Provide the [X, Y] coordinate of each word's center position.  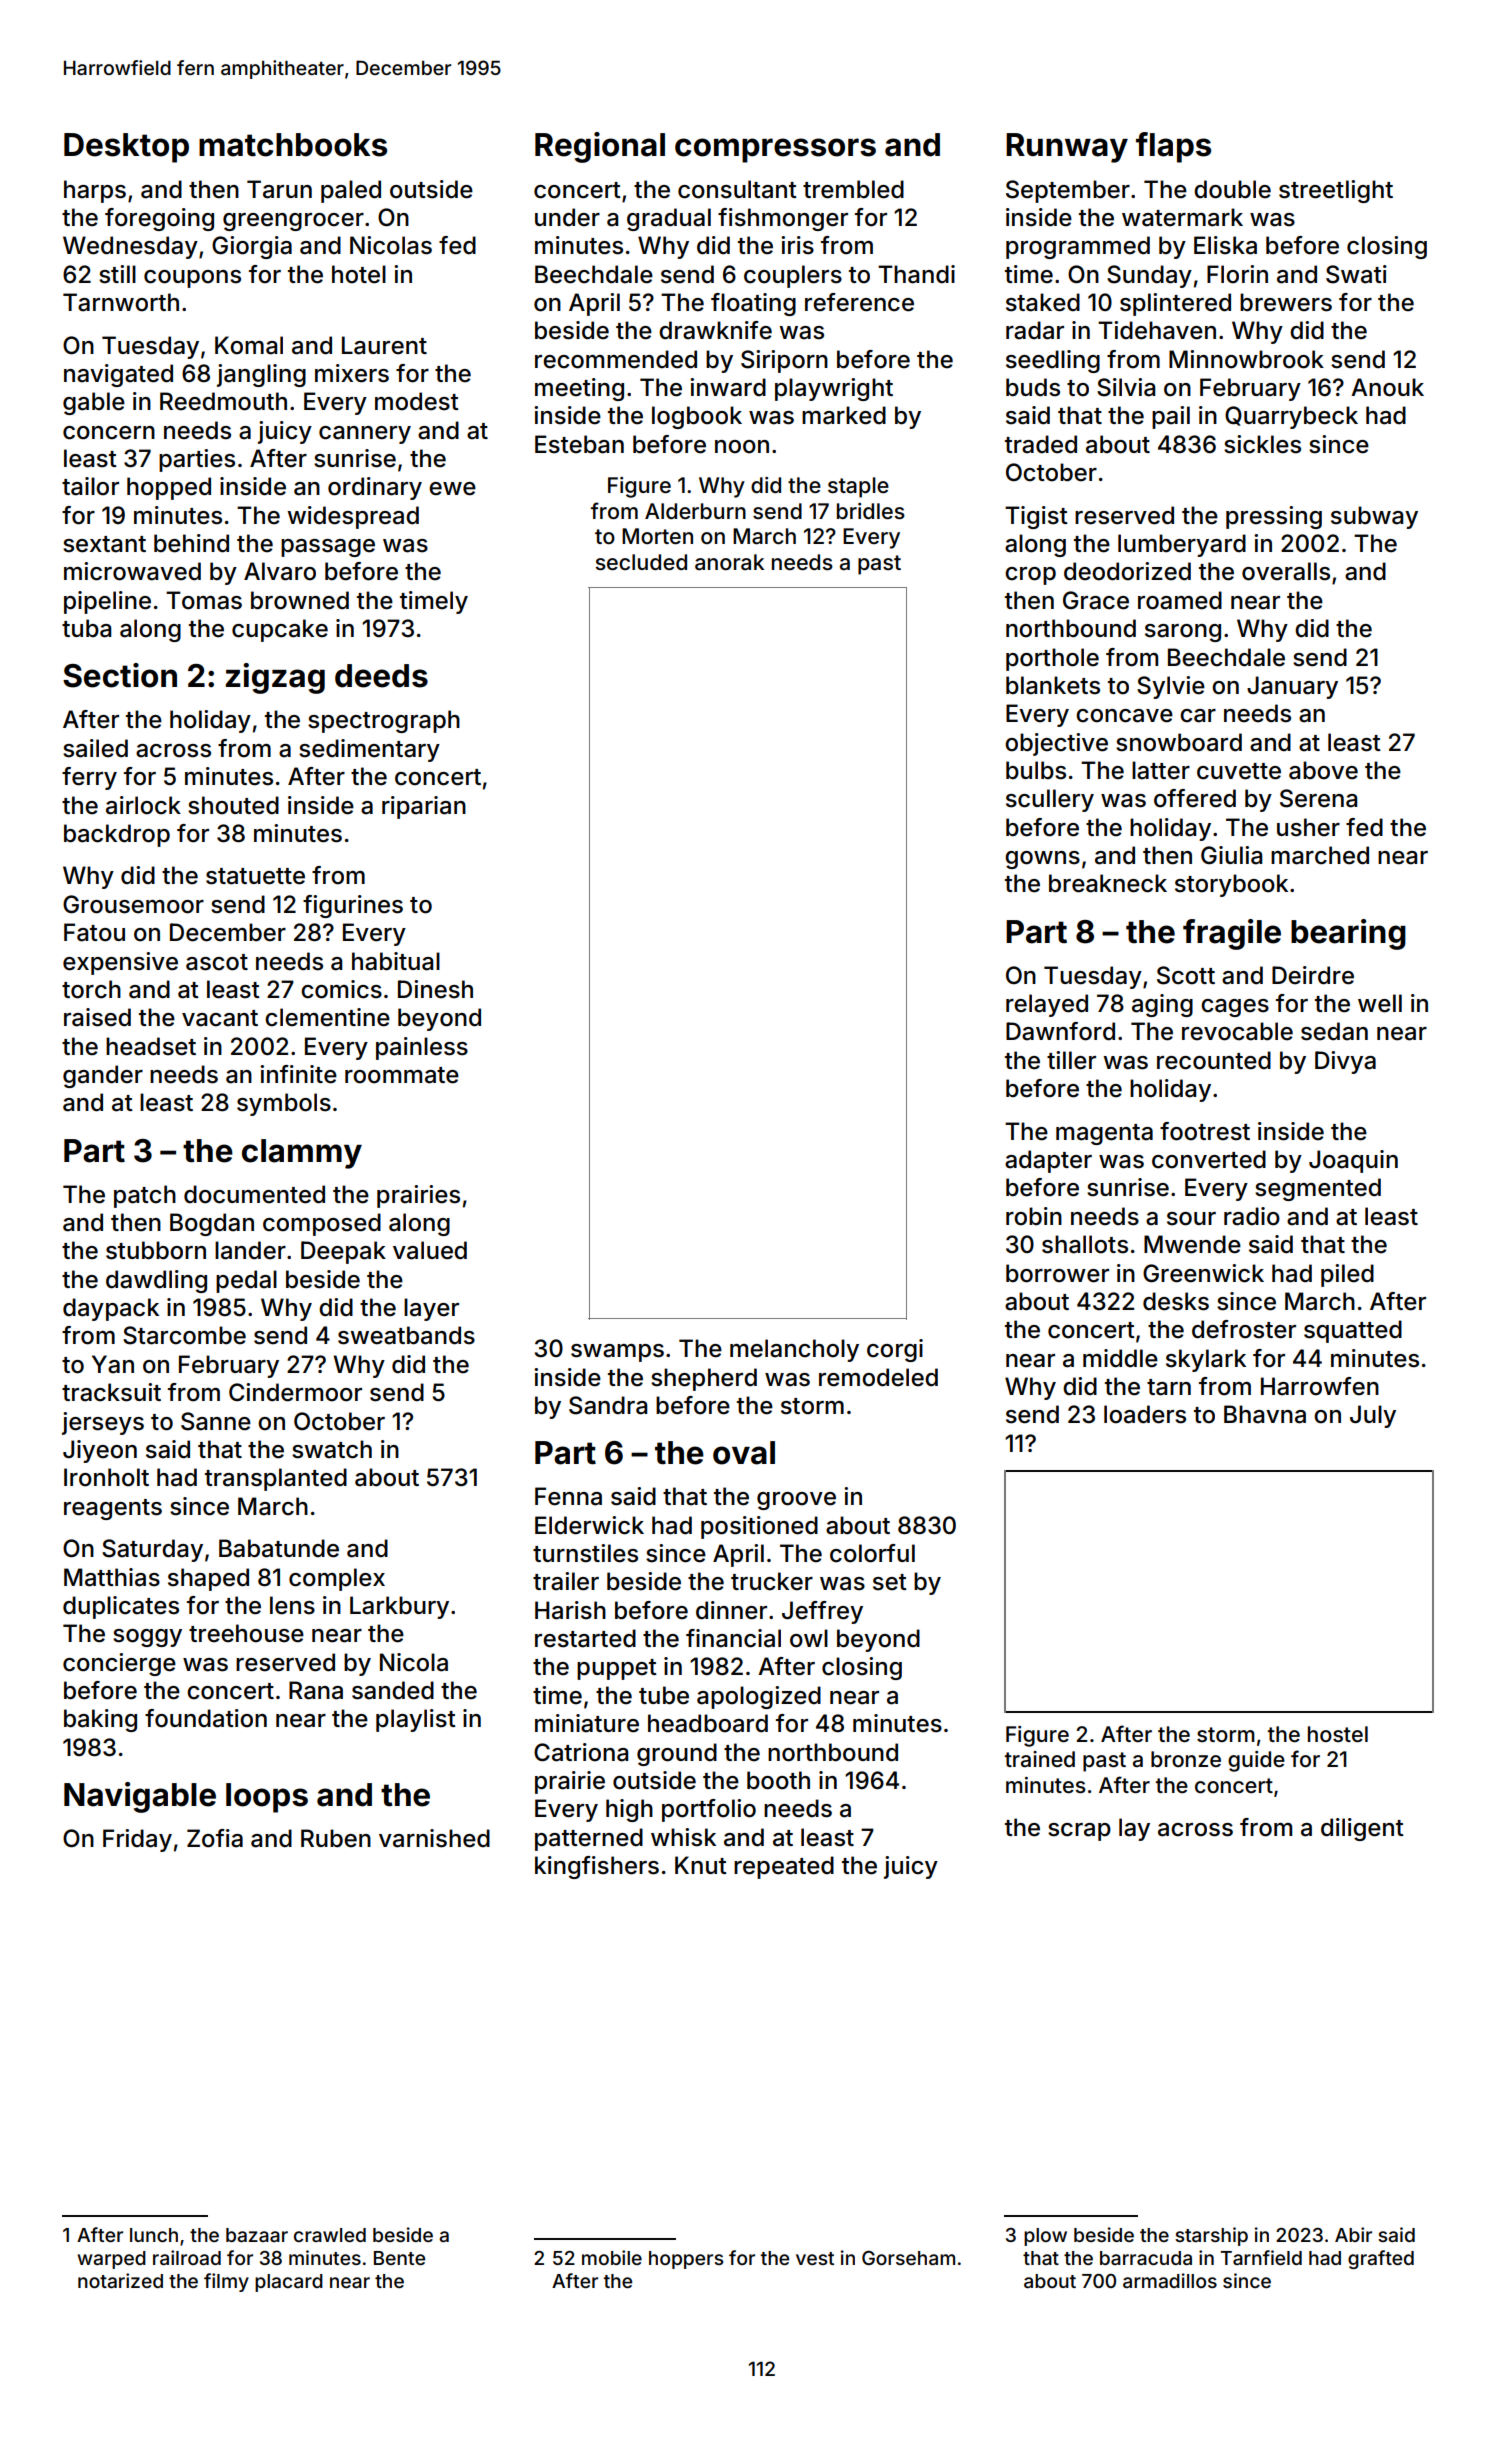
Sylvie [1171, 687]
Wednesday [130, 247]
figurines [353, 906]
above [1323, 770]
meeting [579, 389]
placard [289, 2283]
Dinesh [435, 989]
